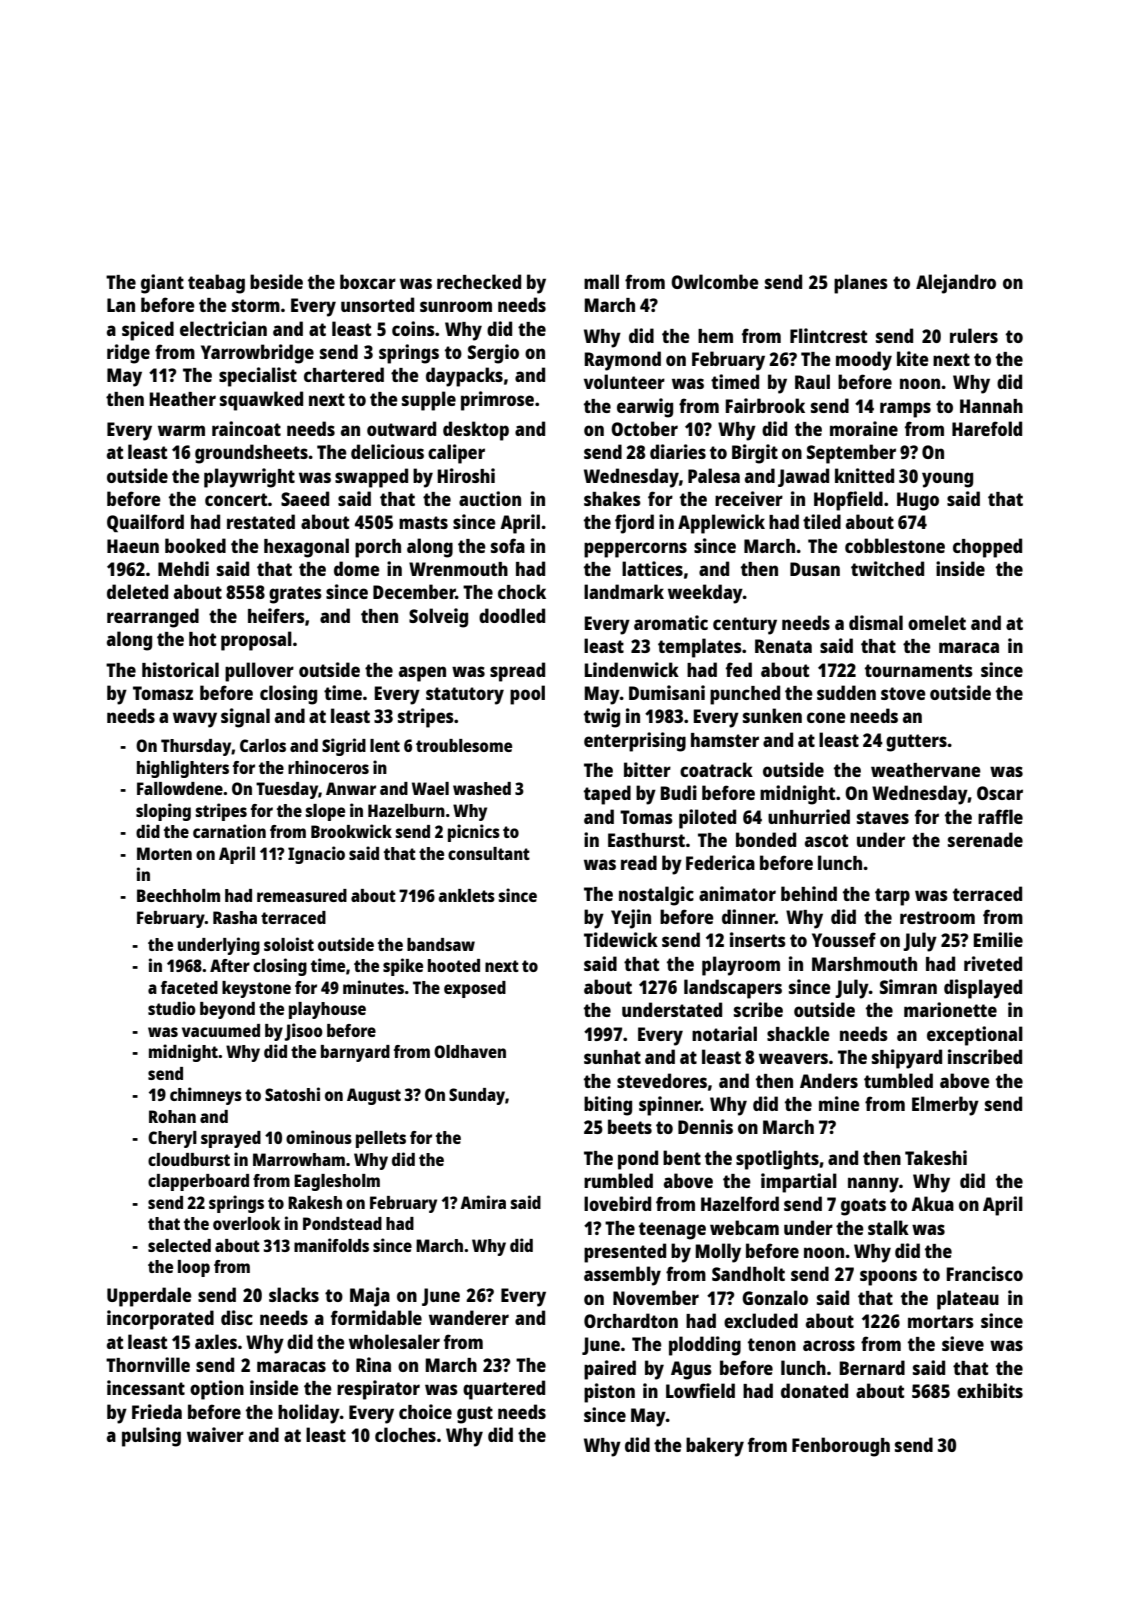  I want to click on Heather, so click(183, 399).
